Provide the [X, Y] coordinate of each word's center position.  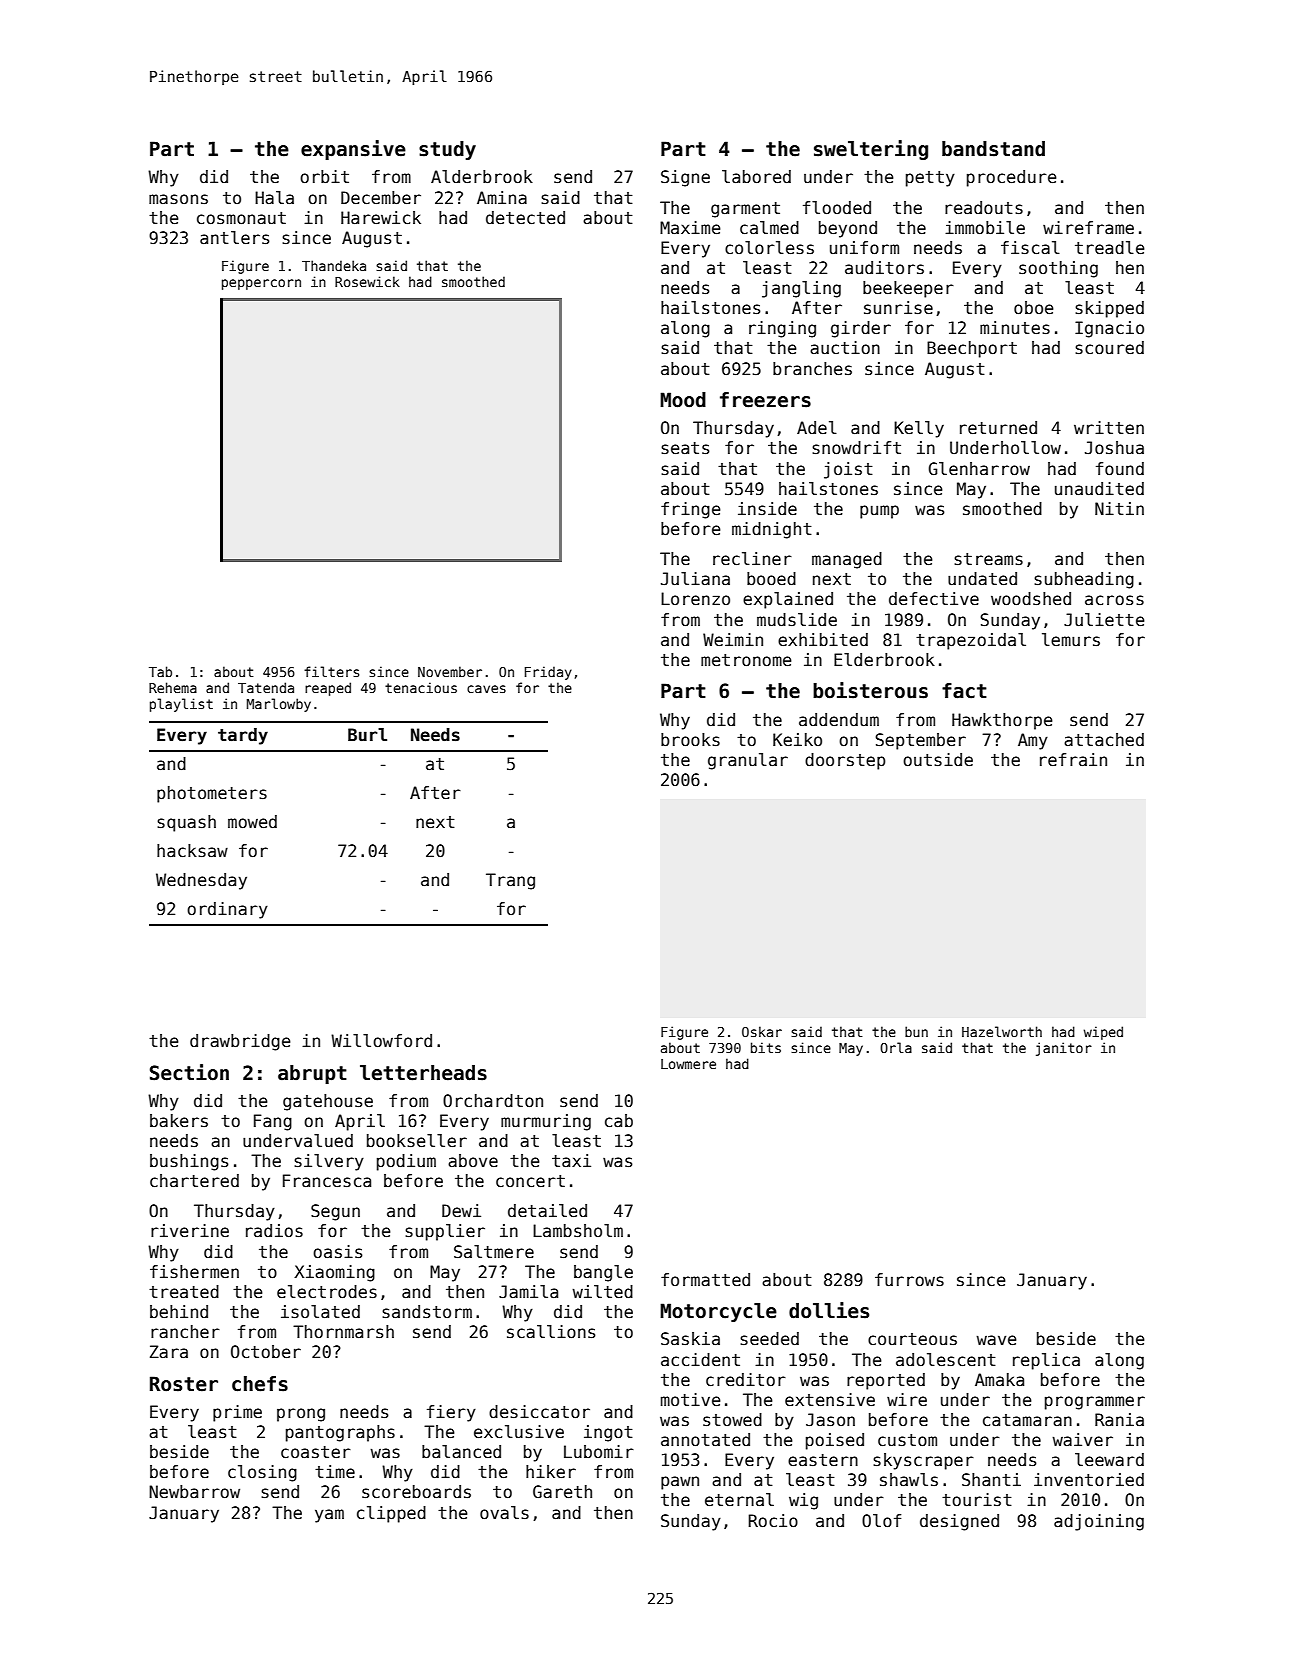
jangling [801, 289]
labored [756, 177]
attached [1104, 740]
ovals [504, 1513]
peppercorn [261, 284]
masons [178, 199]
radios [274, 1231]
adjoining [1099, 1522]
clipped [391, 1514]
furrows [909, 1280]
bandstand [993, 149]
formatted [705, 1280]
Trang [510, 881]
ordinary [227, 910]
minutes [1015, 328]
